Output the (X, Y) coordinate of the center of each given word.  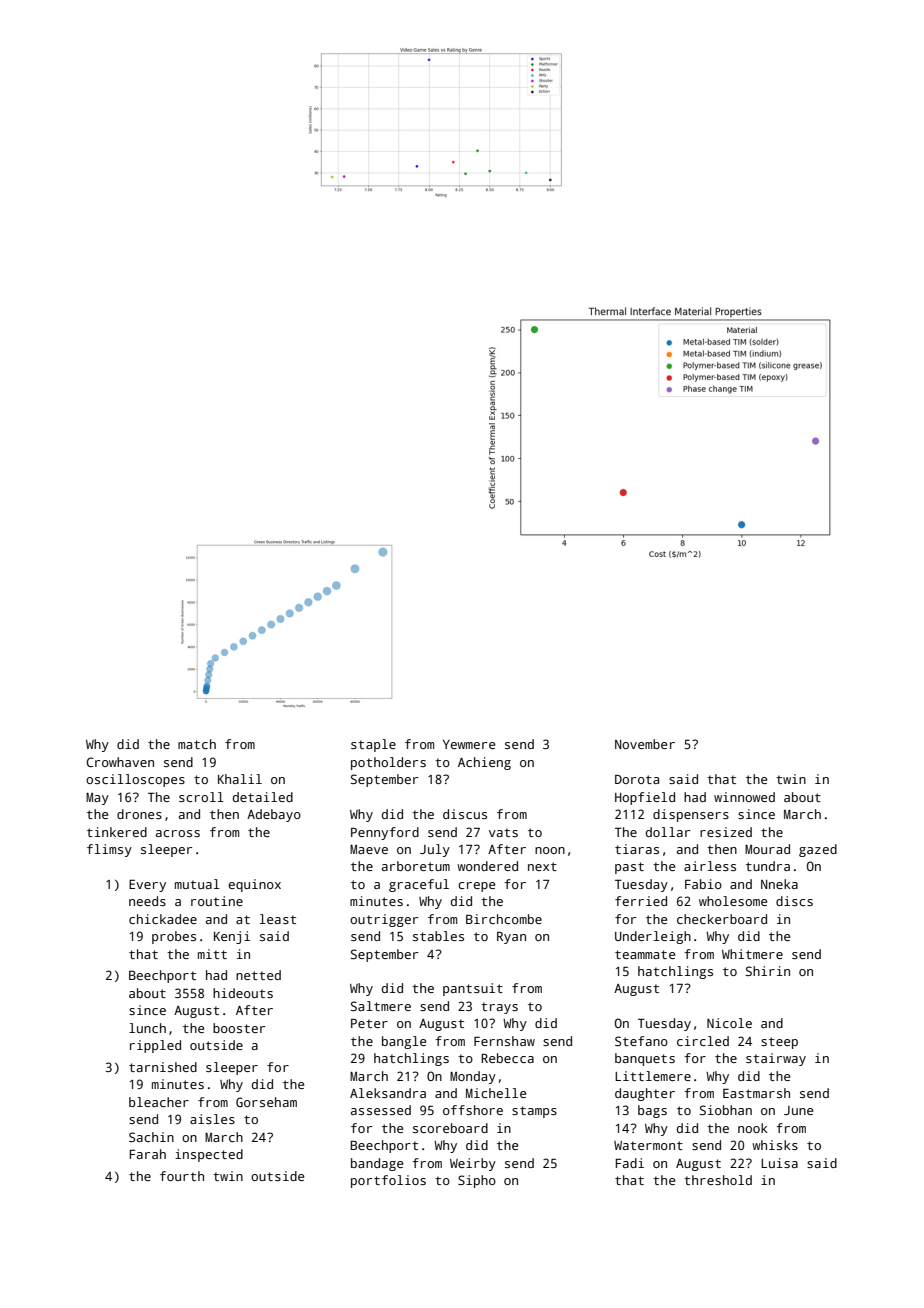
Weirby (473, 1164)
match (197, 744)
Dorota (637, 779)
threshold (718, 1180)
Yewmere (469, 744)
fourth (182, 1176)
